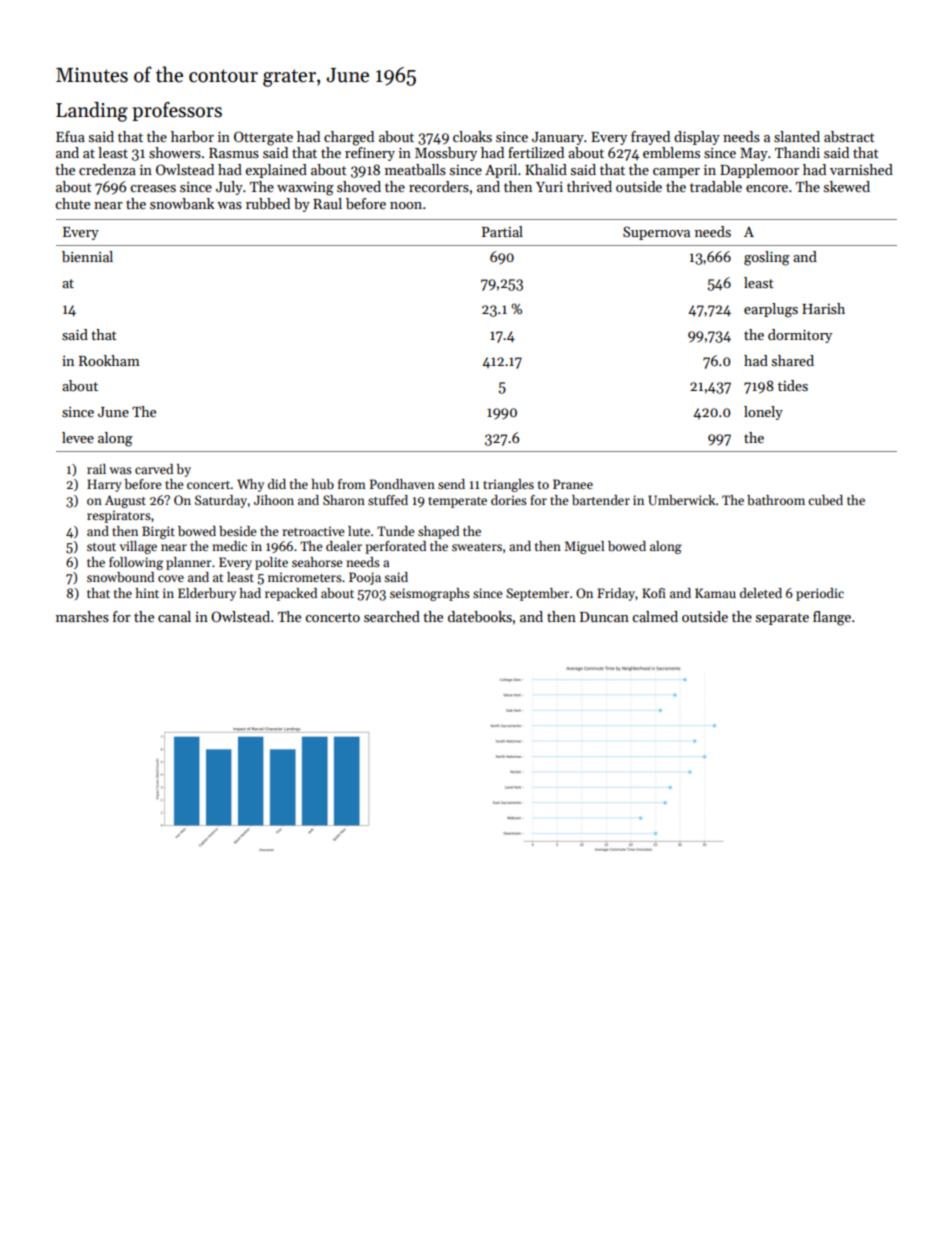  What do you see at coordinates (650, 138) in the page?
I see `frayed` at bounding box center [650, 138].
